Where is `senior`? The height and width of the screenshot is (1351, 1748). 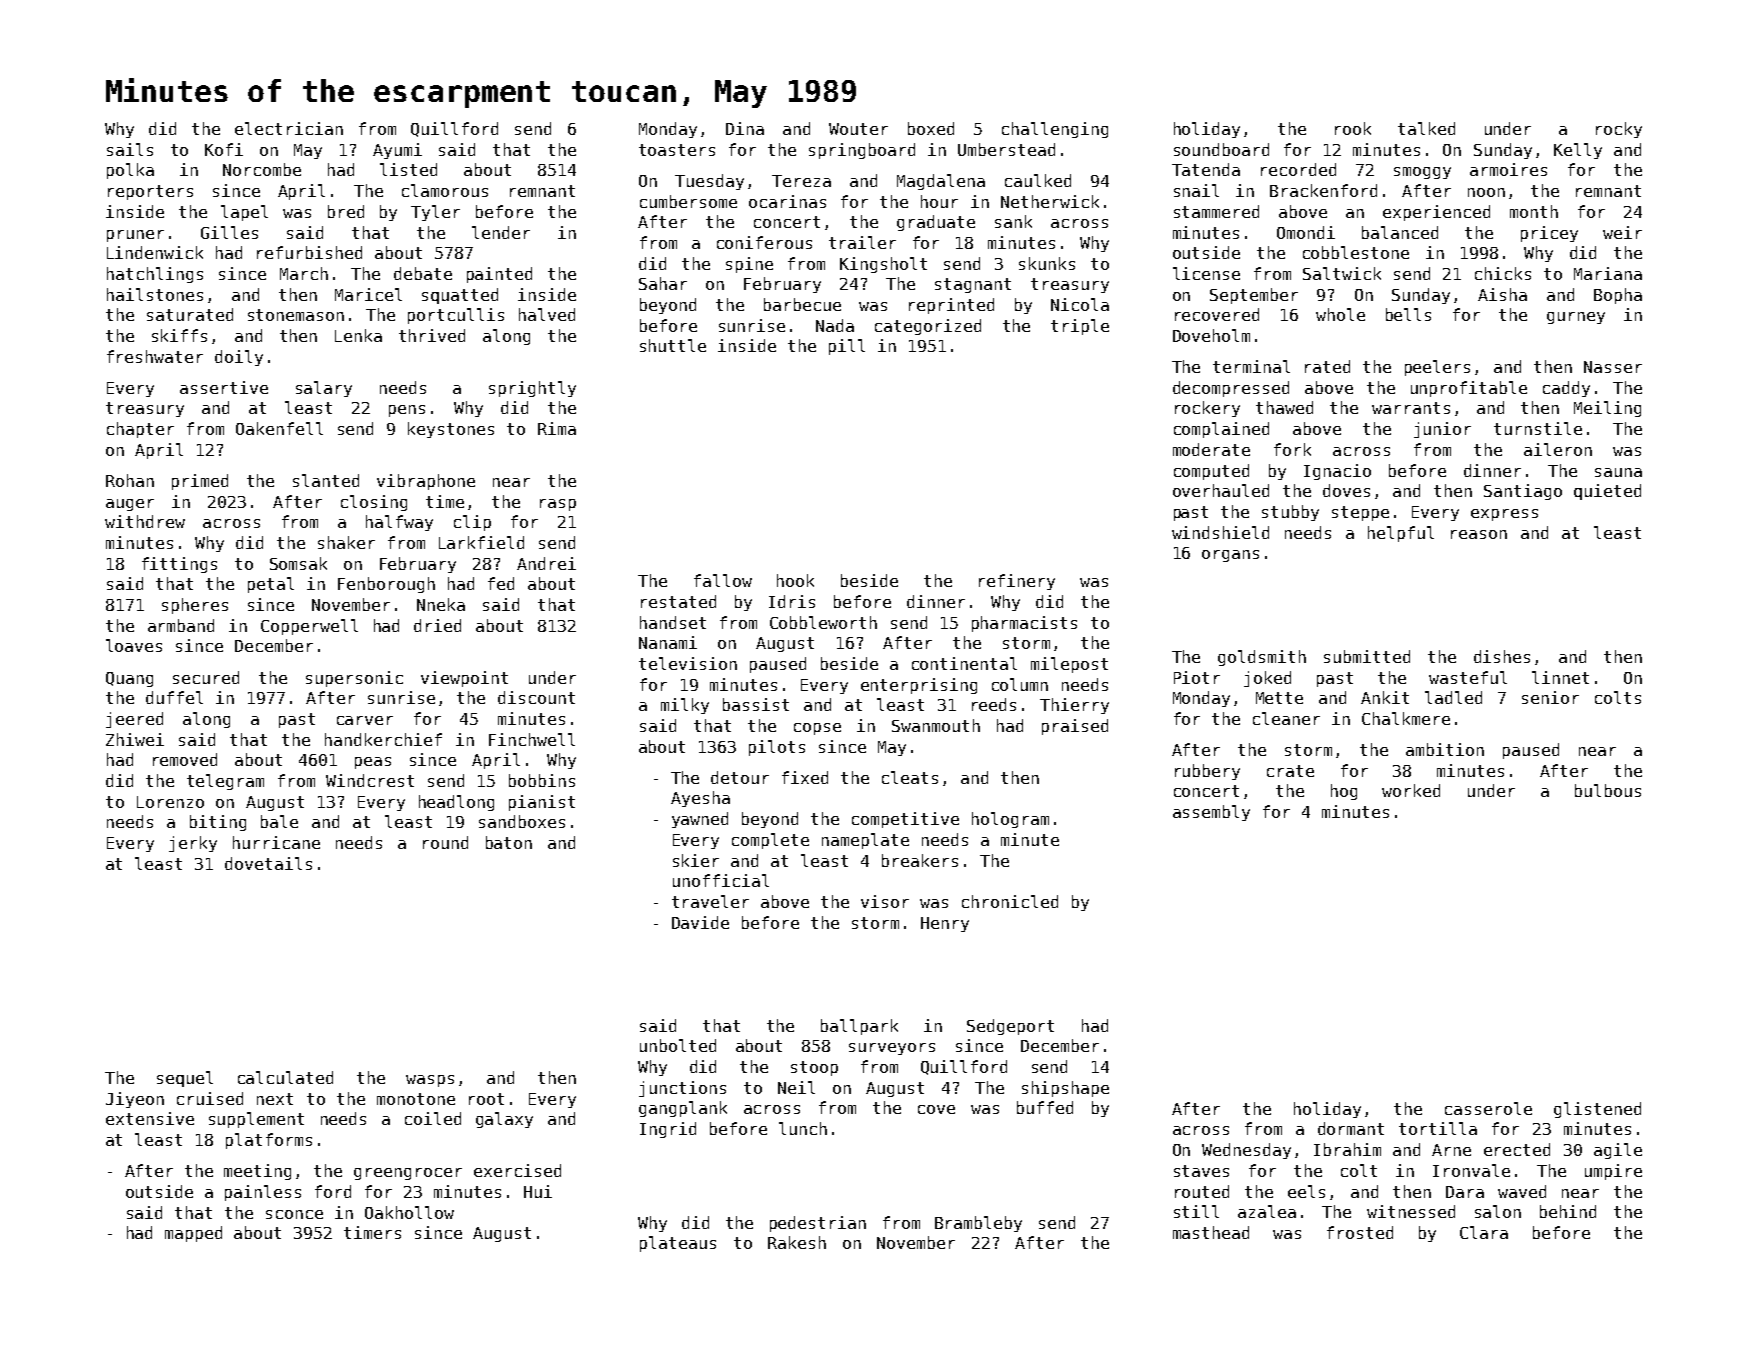 senior is located at coordinates (1550, 697).
